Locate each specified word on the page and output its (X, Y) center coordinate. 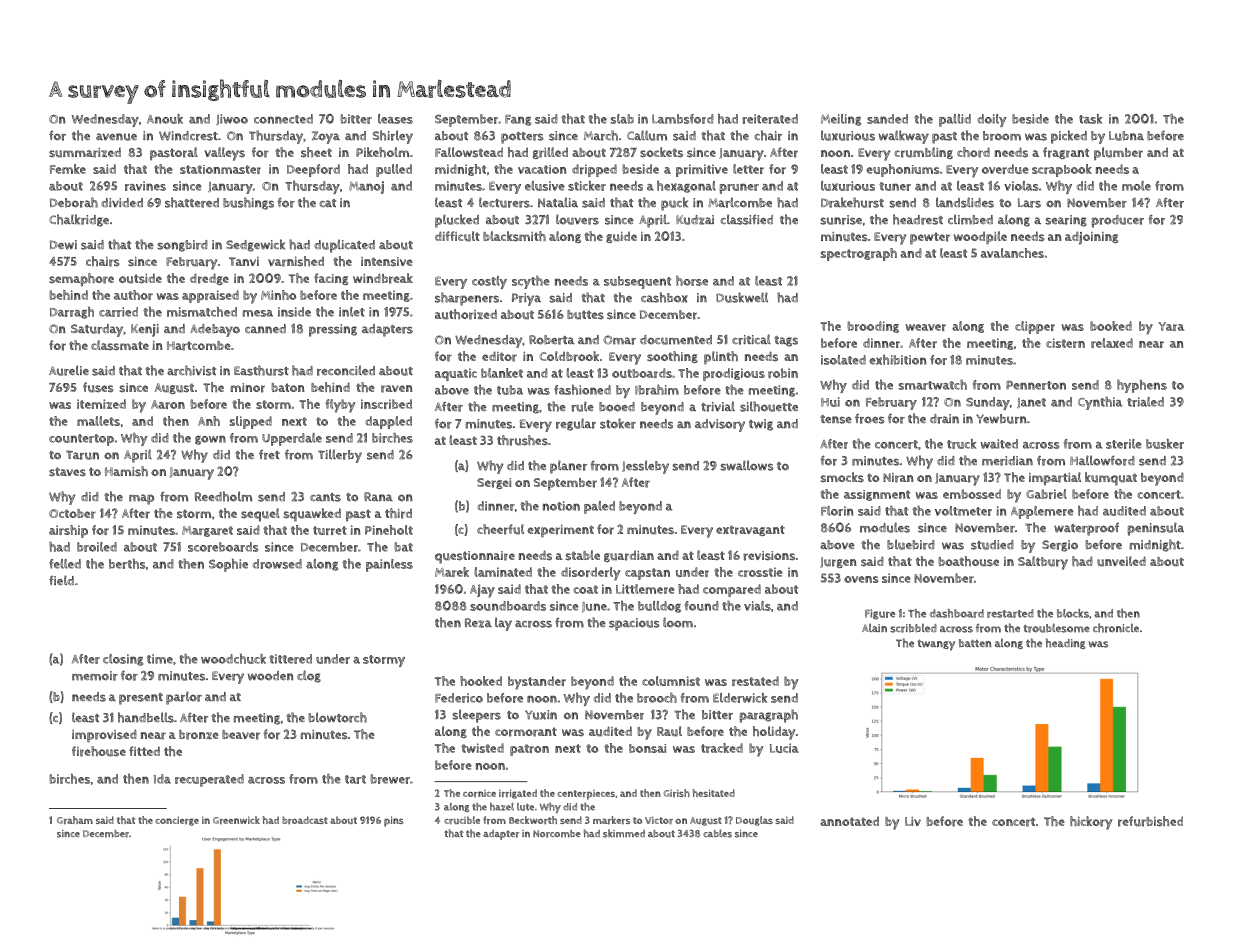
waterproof (1086, 529)
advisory (720, 425)
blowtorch (337, 717)
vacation (542, 169)
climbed (970, 219)
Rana (378, 496)
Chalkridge (79, 220)
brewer (390, 779)
